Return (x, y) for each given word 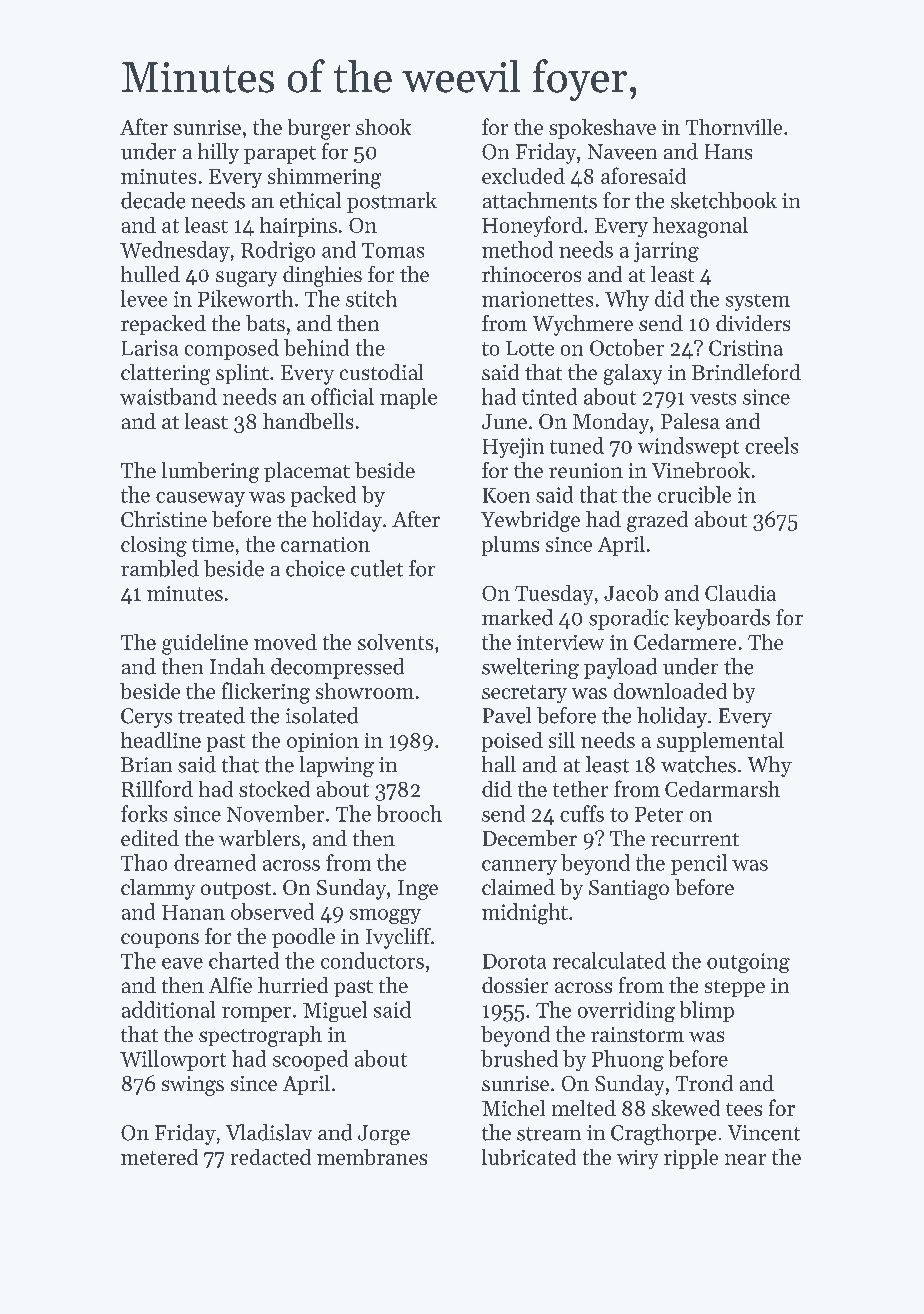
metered (159, 1157)
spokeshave (602, 129)
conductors (372, 960)
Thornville (734, 127)
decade (153, 200)
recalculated (609, 960)
